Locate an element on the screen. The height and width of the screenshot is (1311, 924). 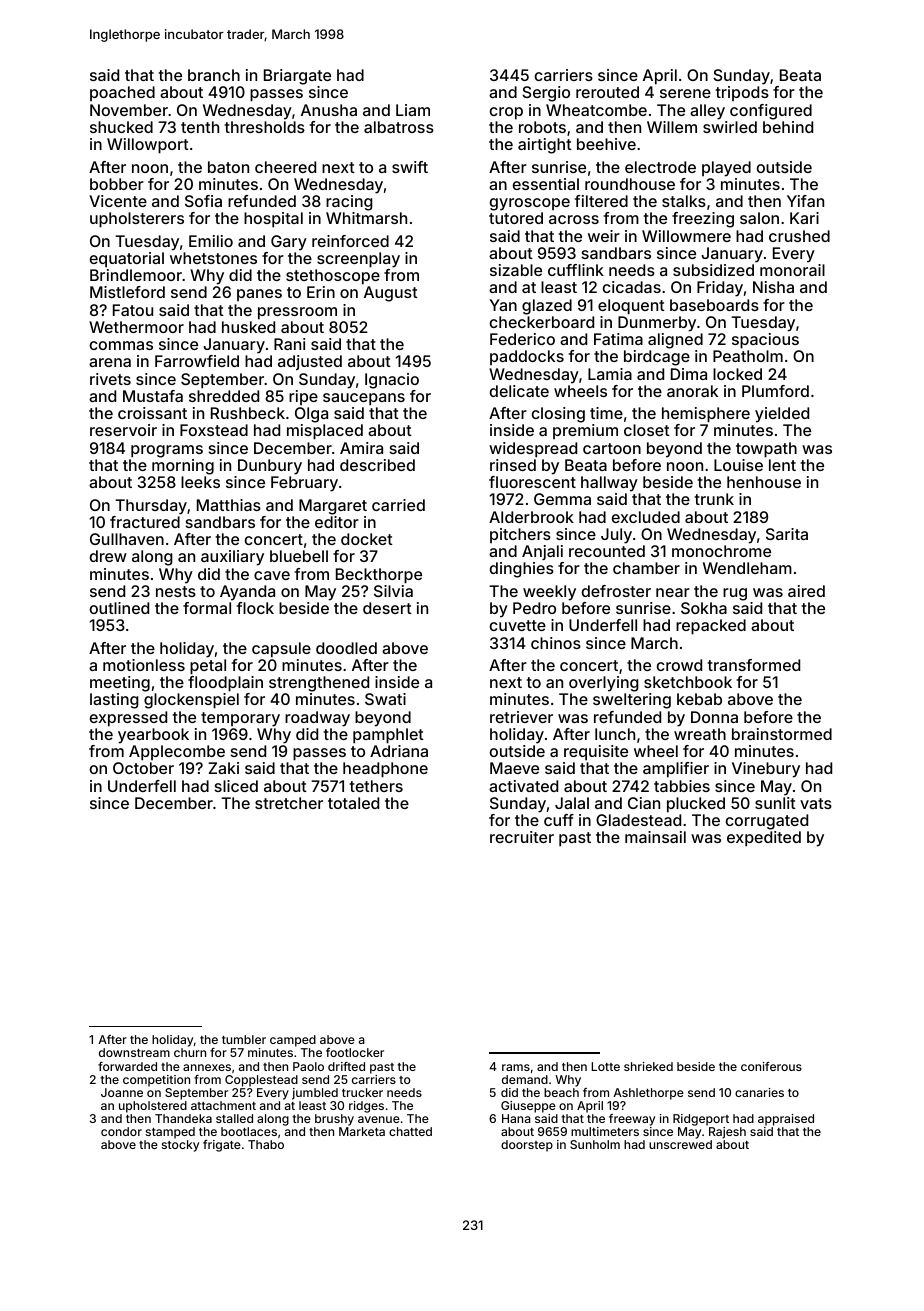
glazed is located at coordinates (547, 307).
